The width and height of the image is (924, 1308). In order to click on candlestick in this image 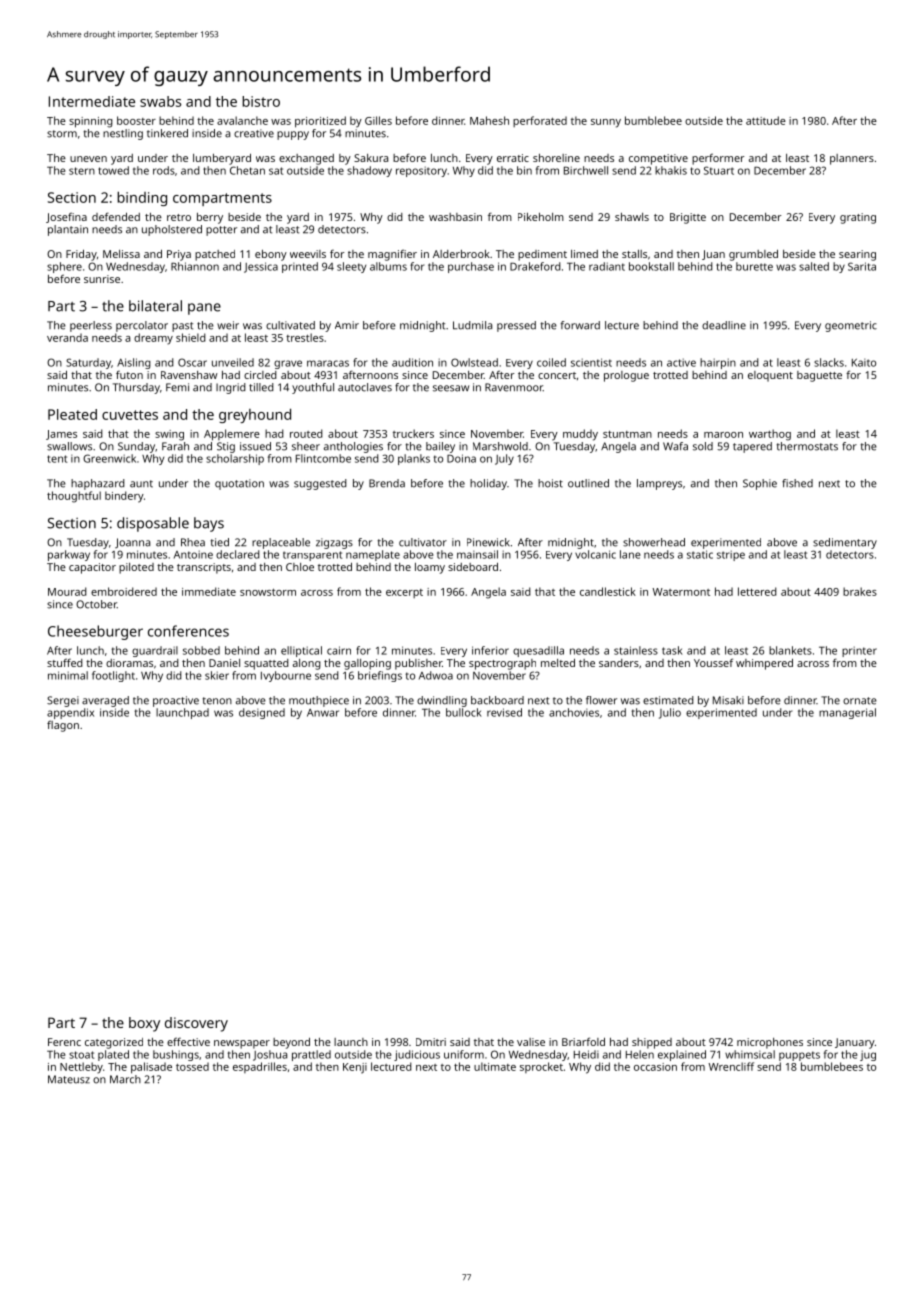, I will do `click(608, 591)`.
